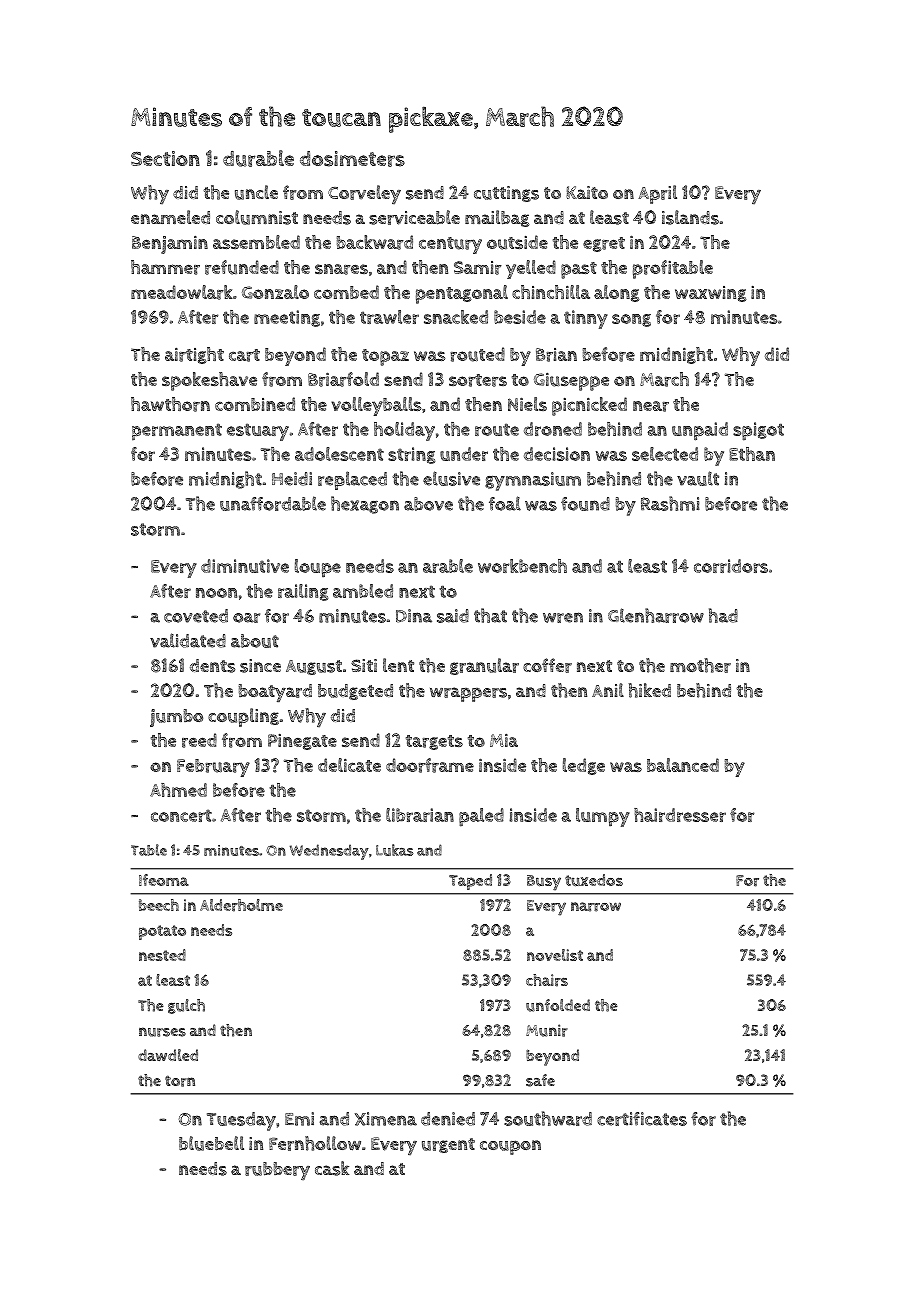  Describe the element at coordinates (180, 1081) in the screenshot. I see `torn` at that location.
